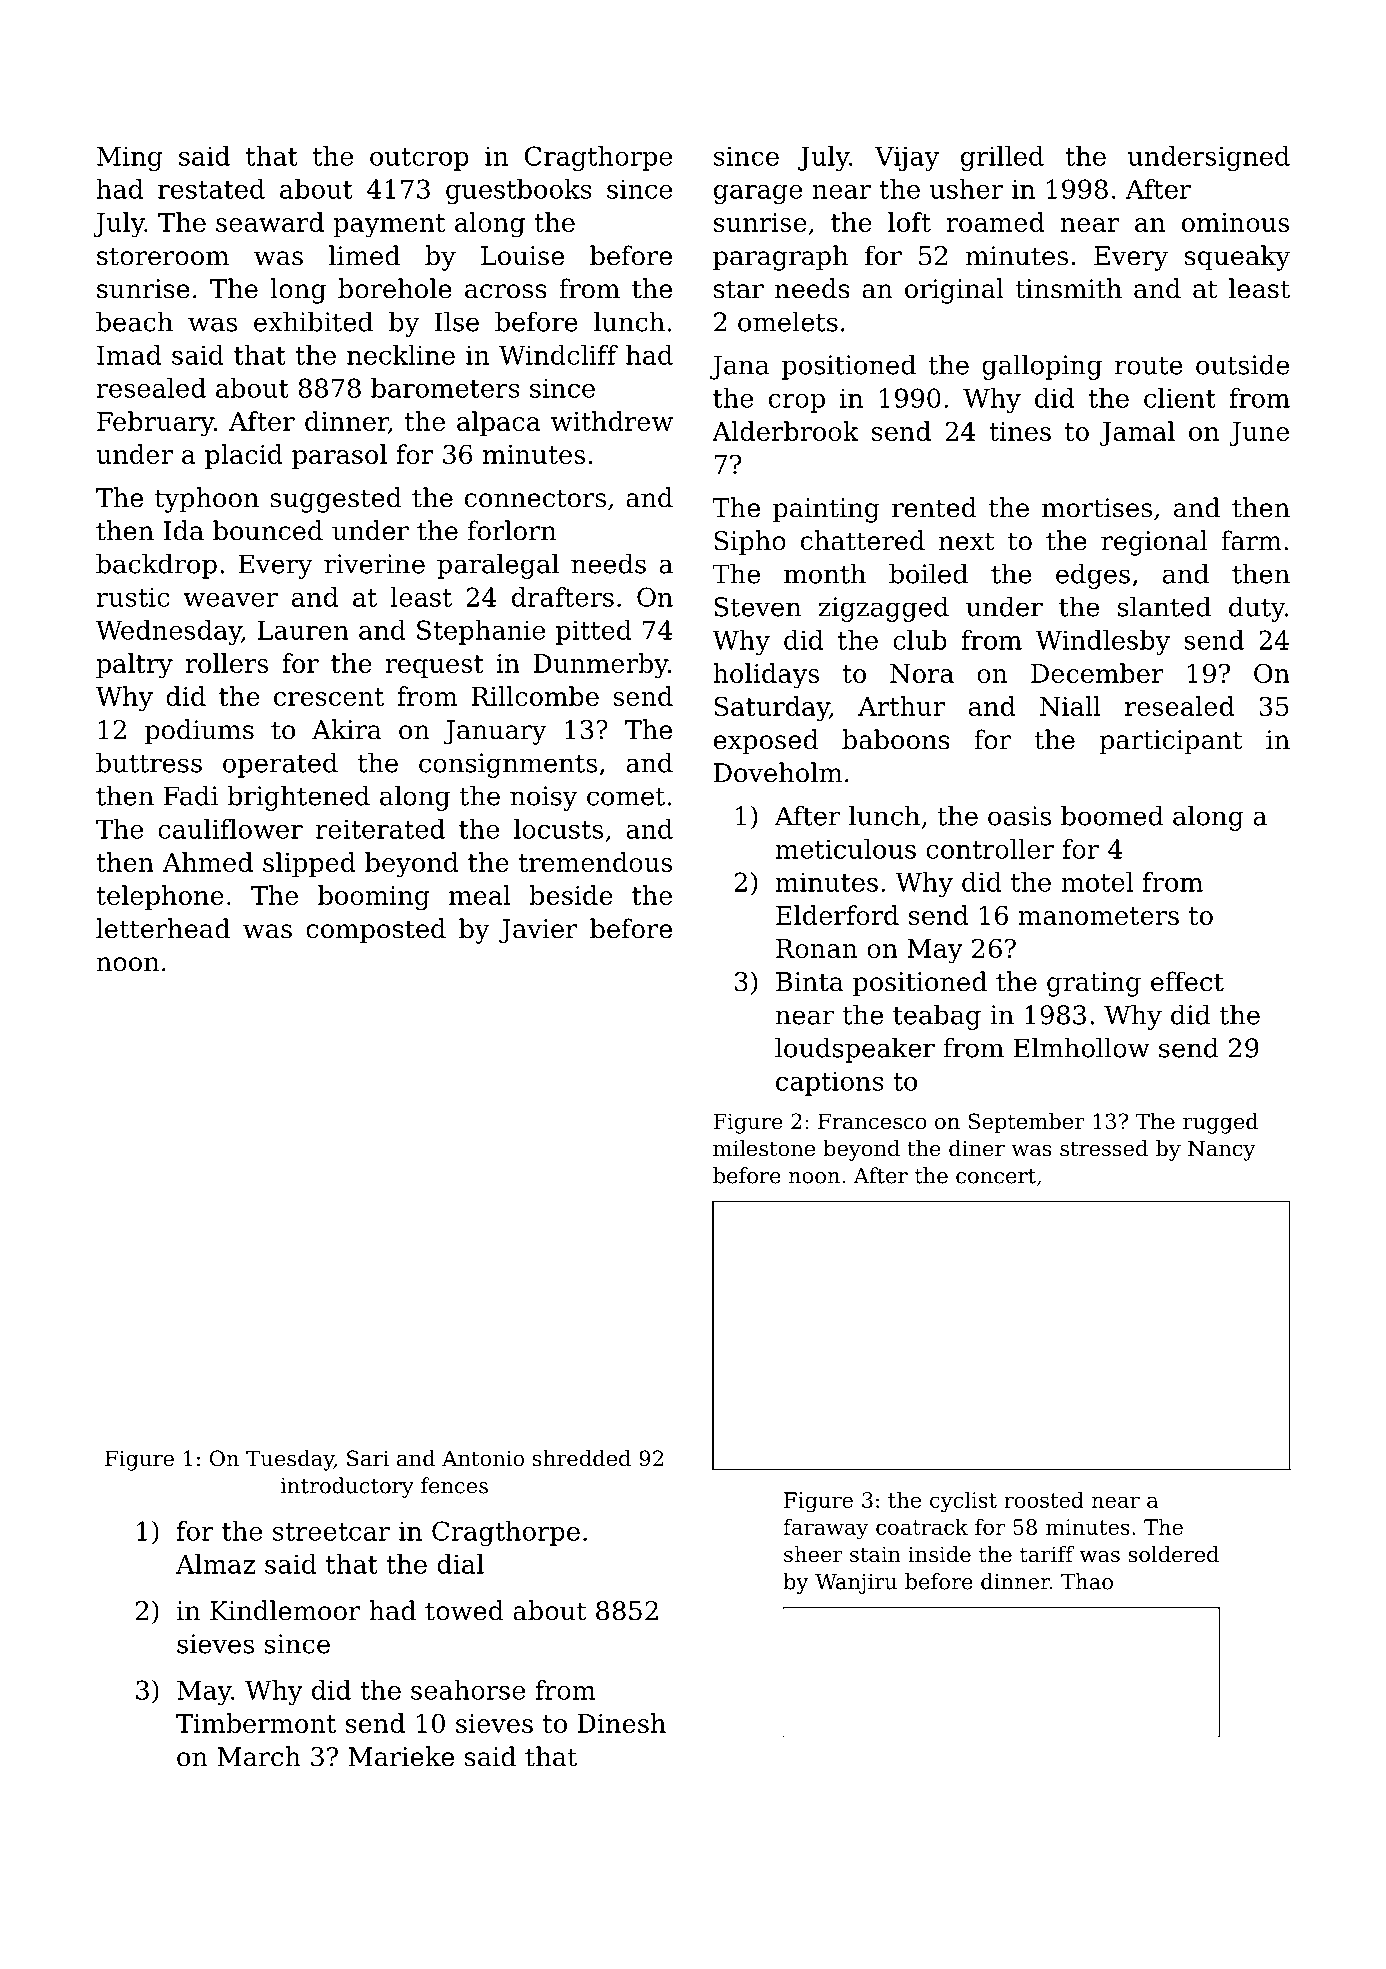  Describe the element at coordinates (1251, 540) in the screenshot. I see `farm` at that location.
